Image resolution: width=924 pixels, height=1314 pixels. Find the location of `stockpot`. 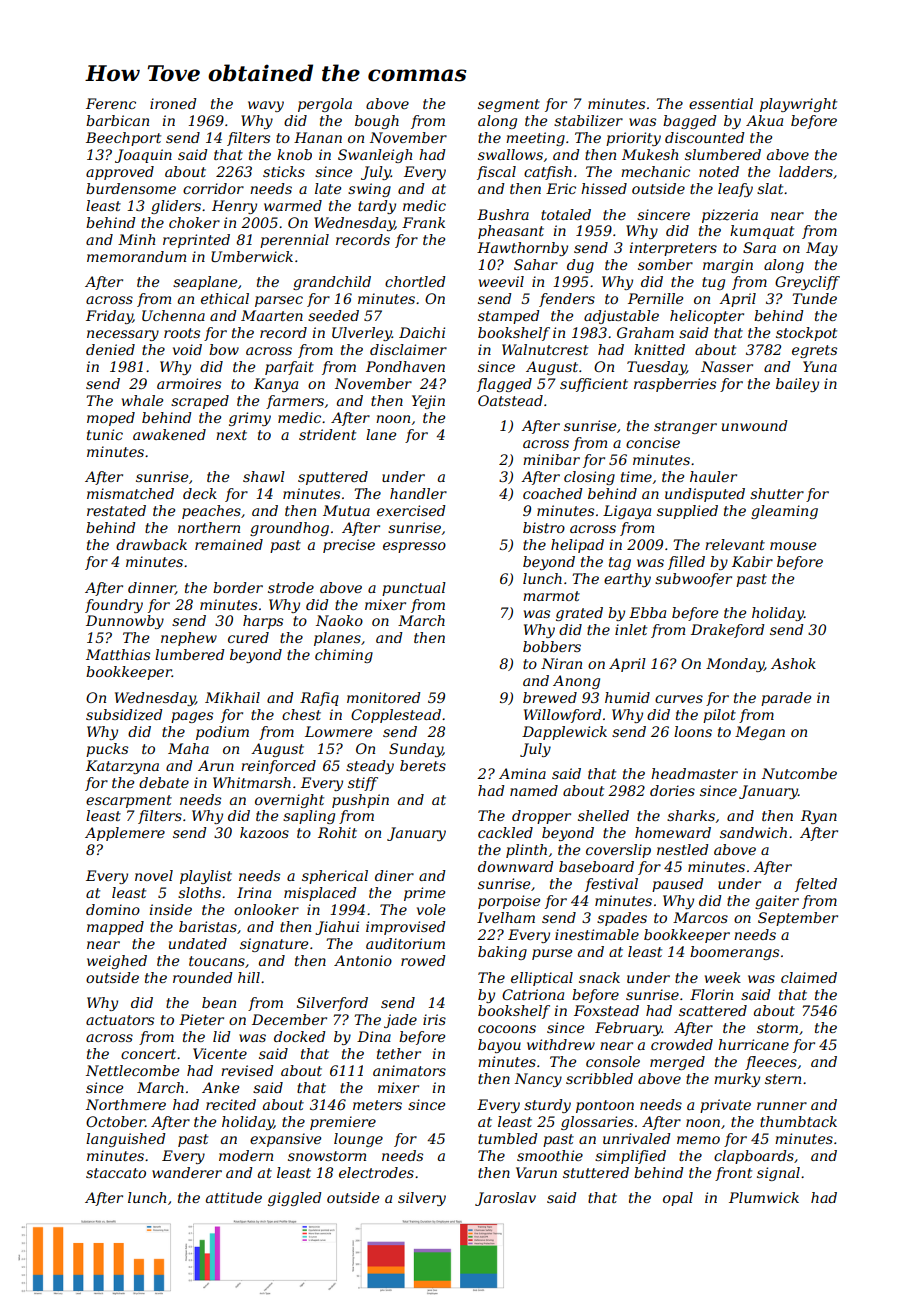

stockpot is located at coordinates (806, 334).
